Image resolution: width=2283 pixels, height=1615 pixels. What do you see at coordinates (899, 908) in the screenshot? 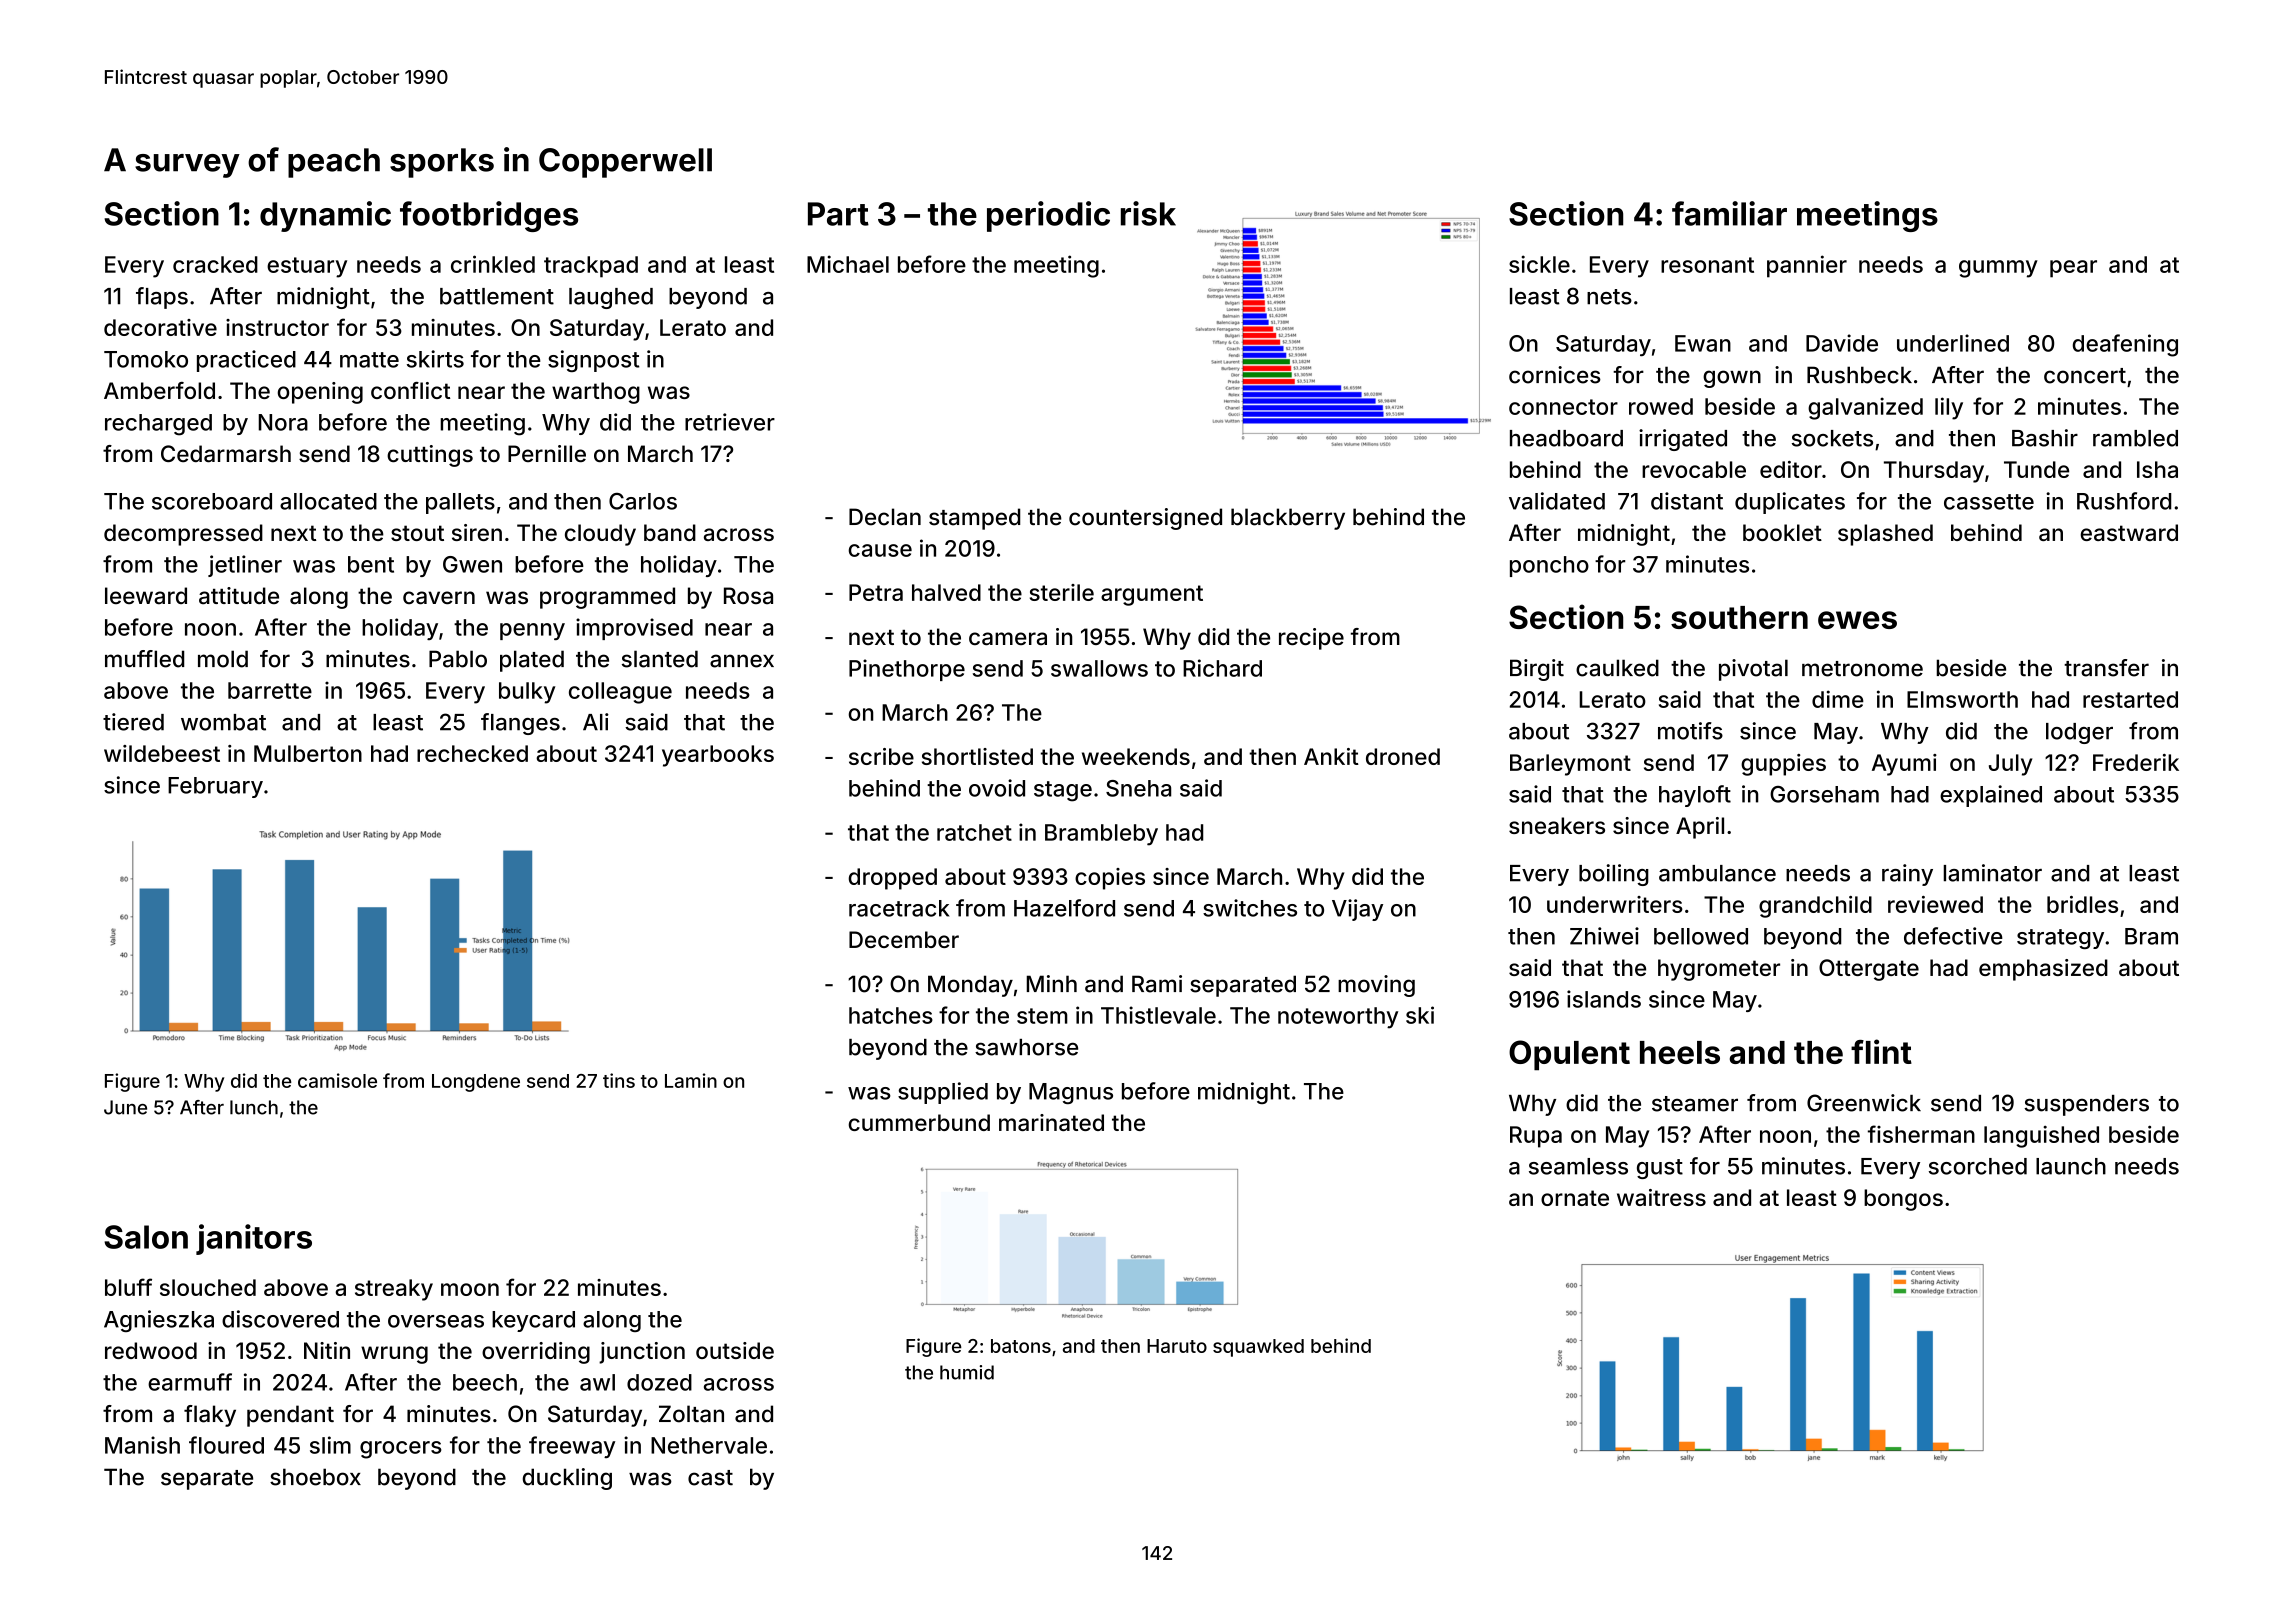
I see `racetrack` at bounding box center [899, 908].
